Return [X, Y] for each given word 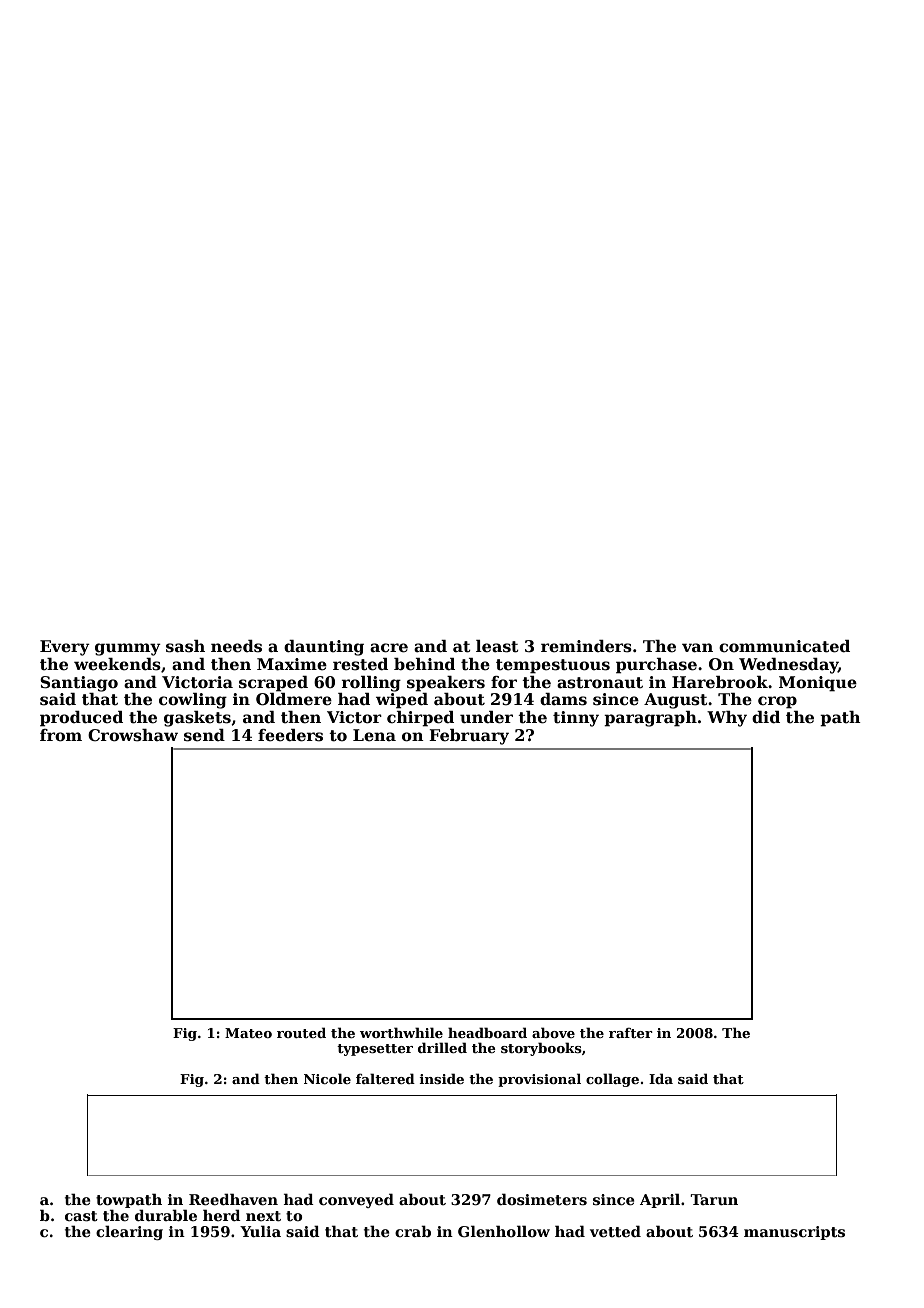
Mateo [248, 1033]
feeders [290, 735]
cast [81, 1216]
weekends [117, 664]
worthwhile [401, 1032]
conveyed [356, 1200]
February [469, 737]
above [553, 1032]
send [204, 735]
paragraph [650, 719]
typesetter [375, 1050]
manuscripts [794, 1233]
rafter [631, 1033]
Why [727, 719]
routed [301, 1032]
